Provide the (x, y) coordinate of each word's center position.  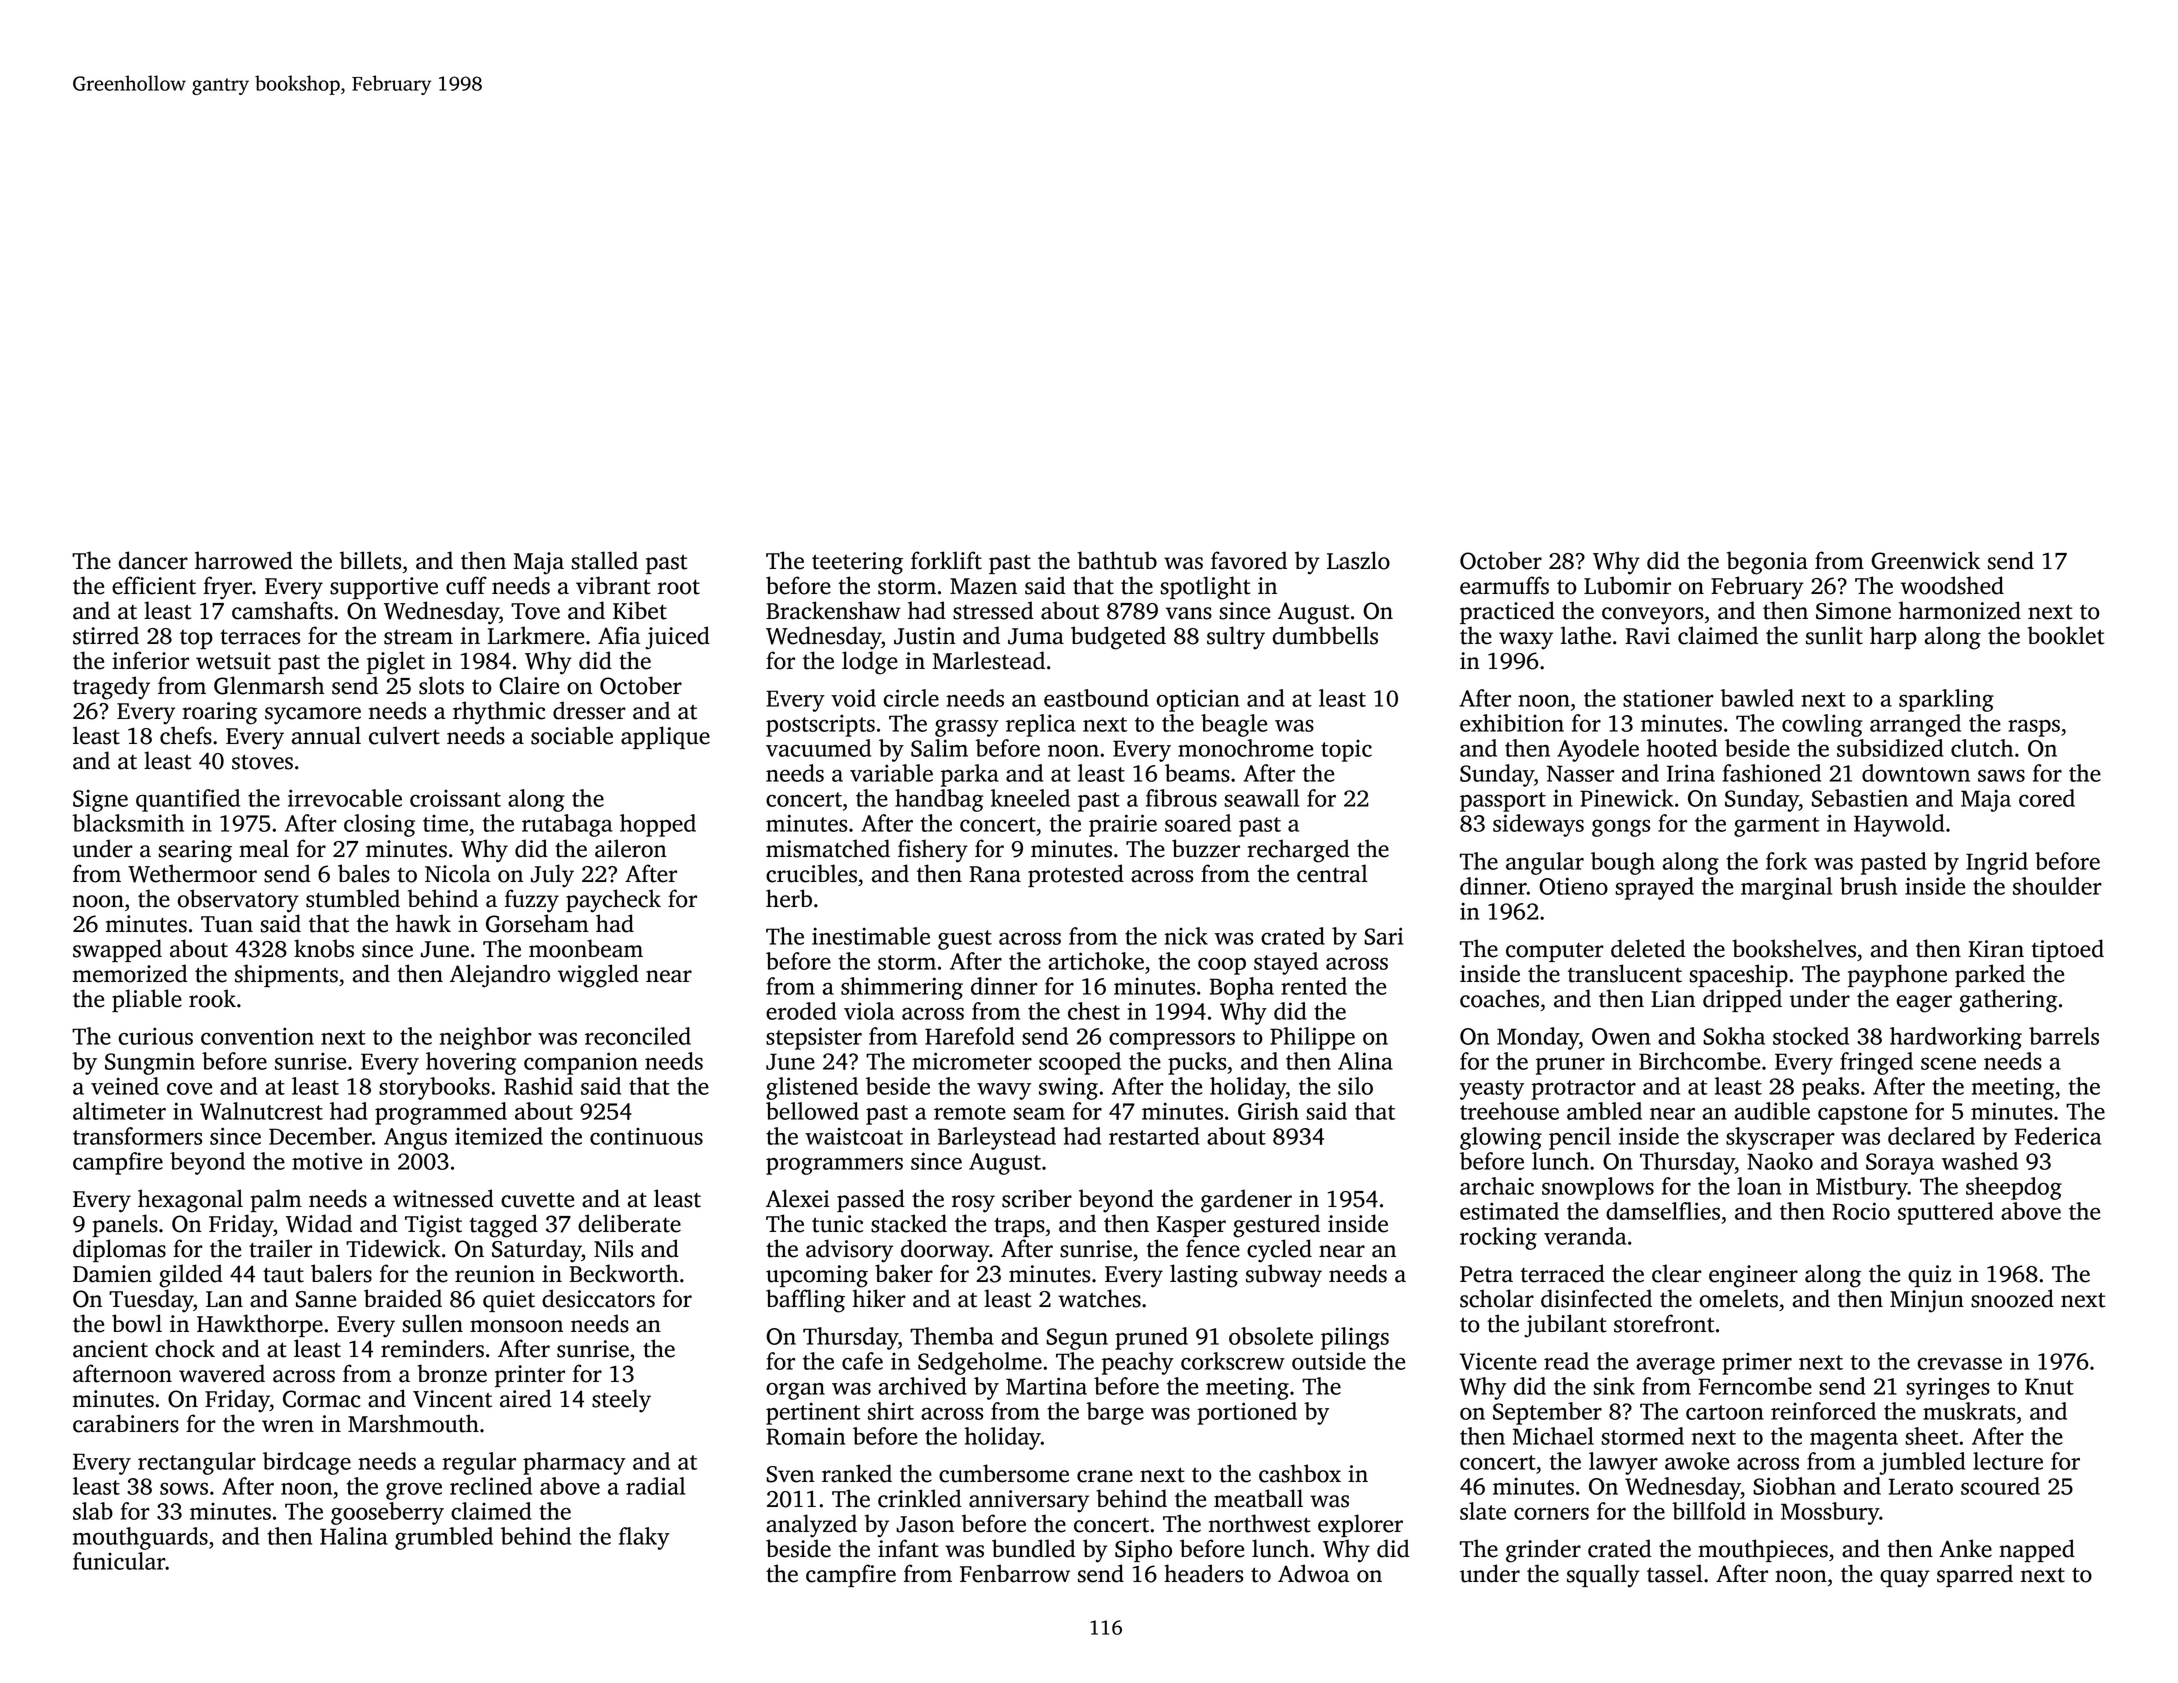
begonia (1767, 563)
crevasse (1960, 1363)
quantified (188, 800)
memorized (130, 973)
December (320, 1136)
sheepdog (2014, 1188)
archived (923, 1386)
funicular (119, 1561)
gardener (1246, 1201)
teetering (857, 563)
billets (370, 560)
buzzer (1206, 848)
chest (1094, 1011)
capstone (1862, 1115)
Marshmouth (413, 1423)
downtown (1916, 773)
